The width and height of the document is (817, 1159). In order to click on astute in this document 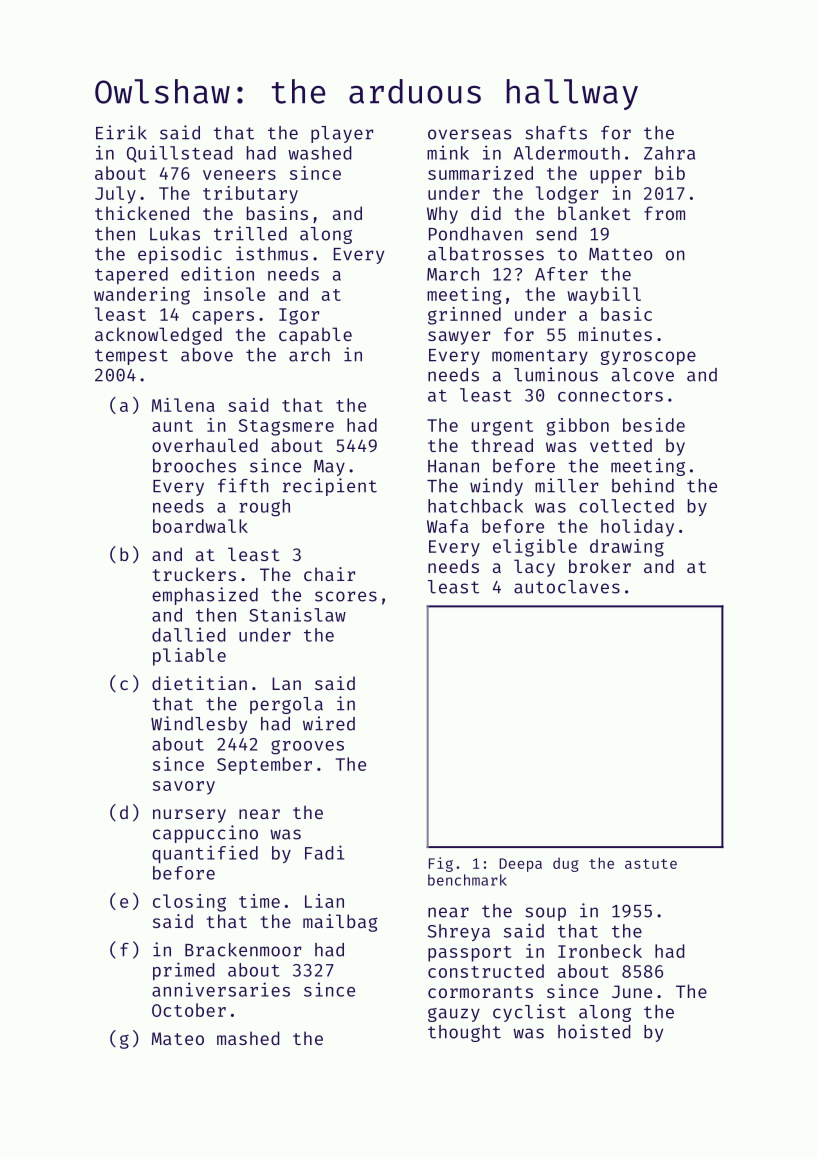, I will do `click(651, 864)`.
